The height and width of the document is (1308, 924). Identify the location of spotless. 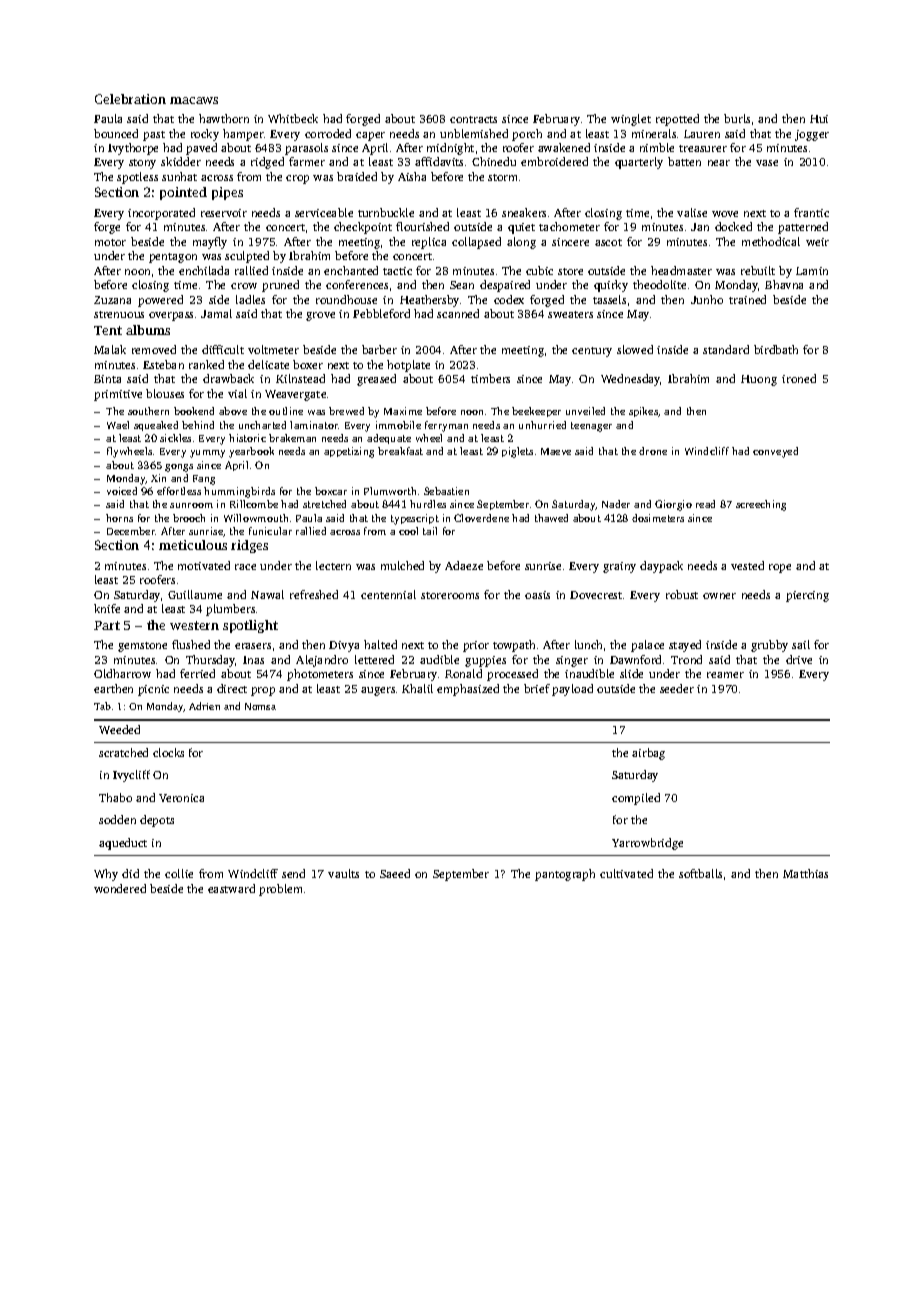
(137, 178).
